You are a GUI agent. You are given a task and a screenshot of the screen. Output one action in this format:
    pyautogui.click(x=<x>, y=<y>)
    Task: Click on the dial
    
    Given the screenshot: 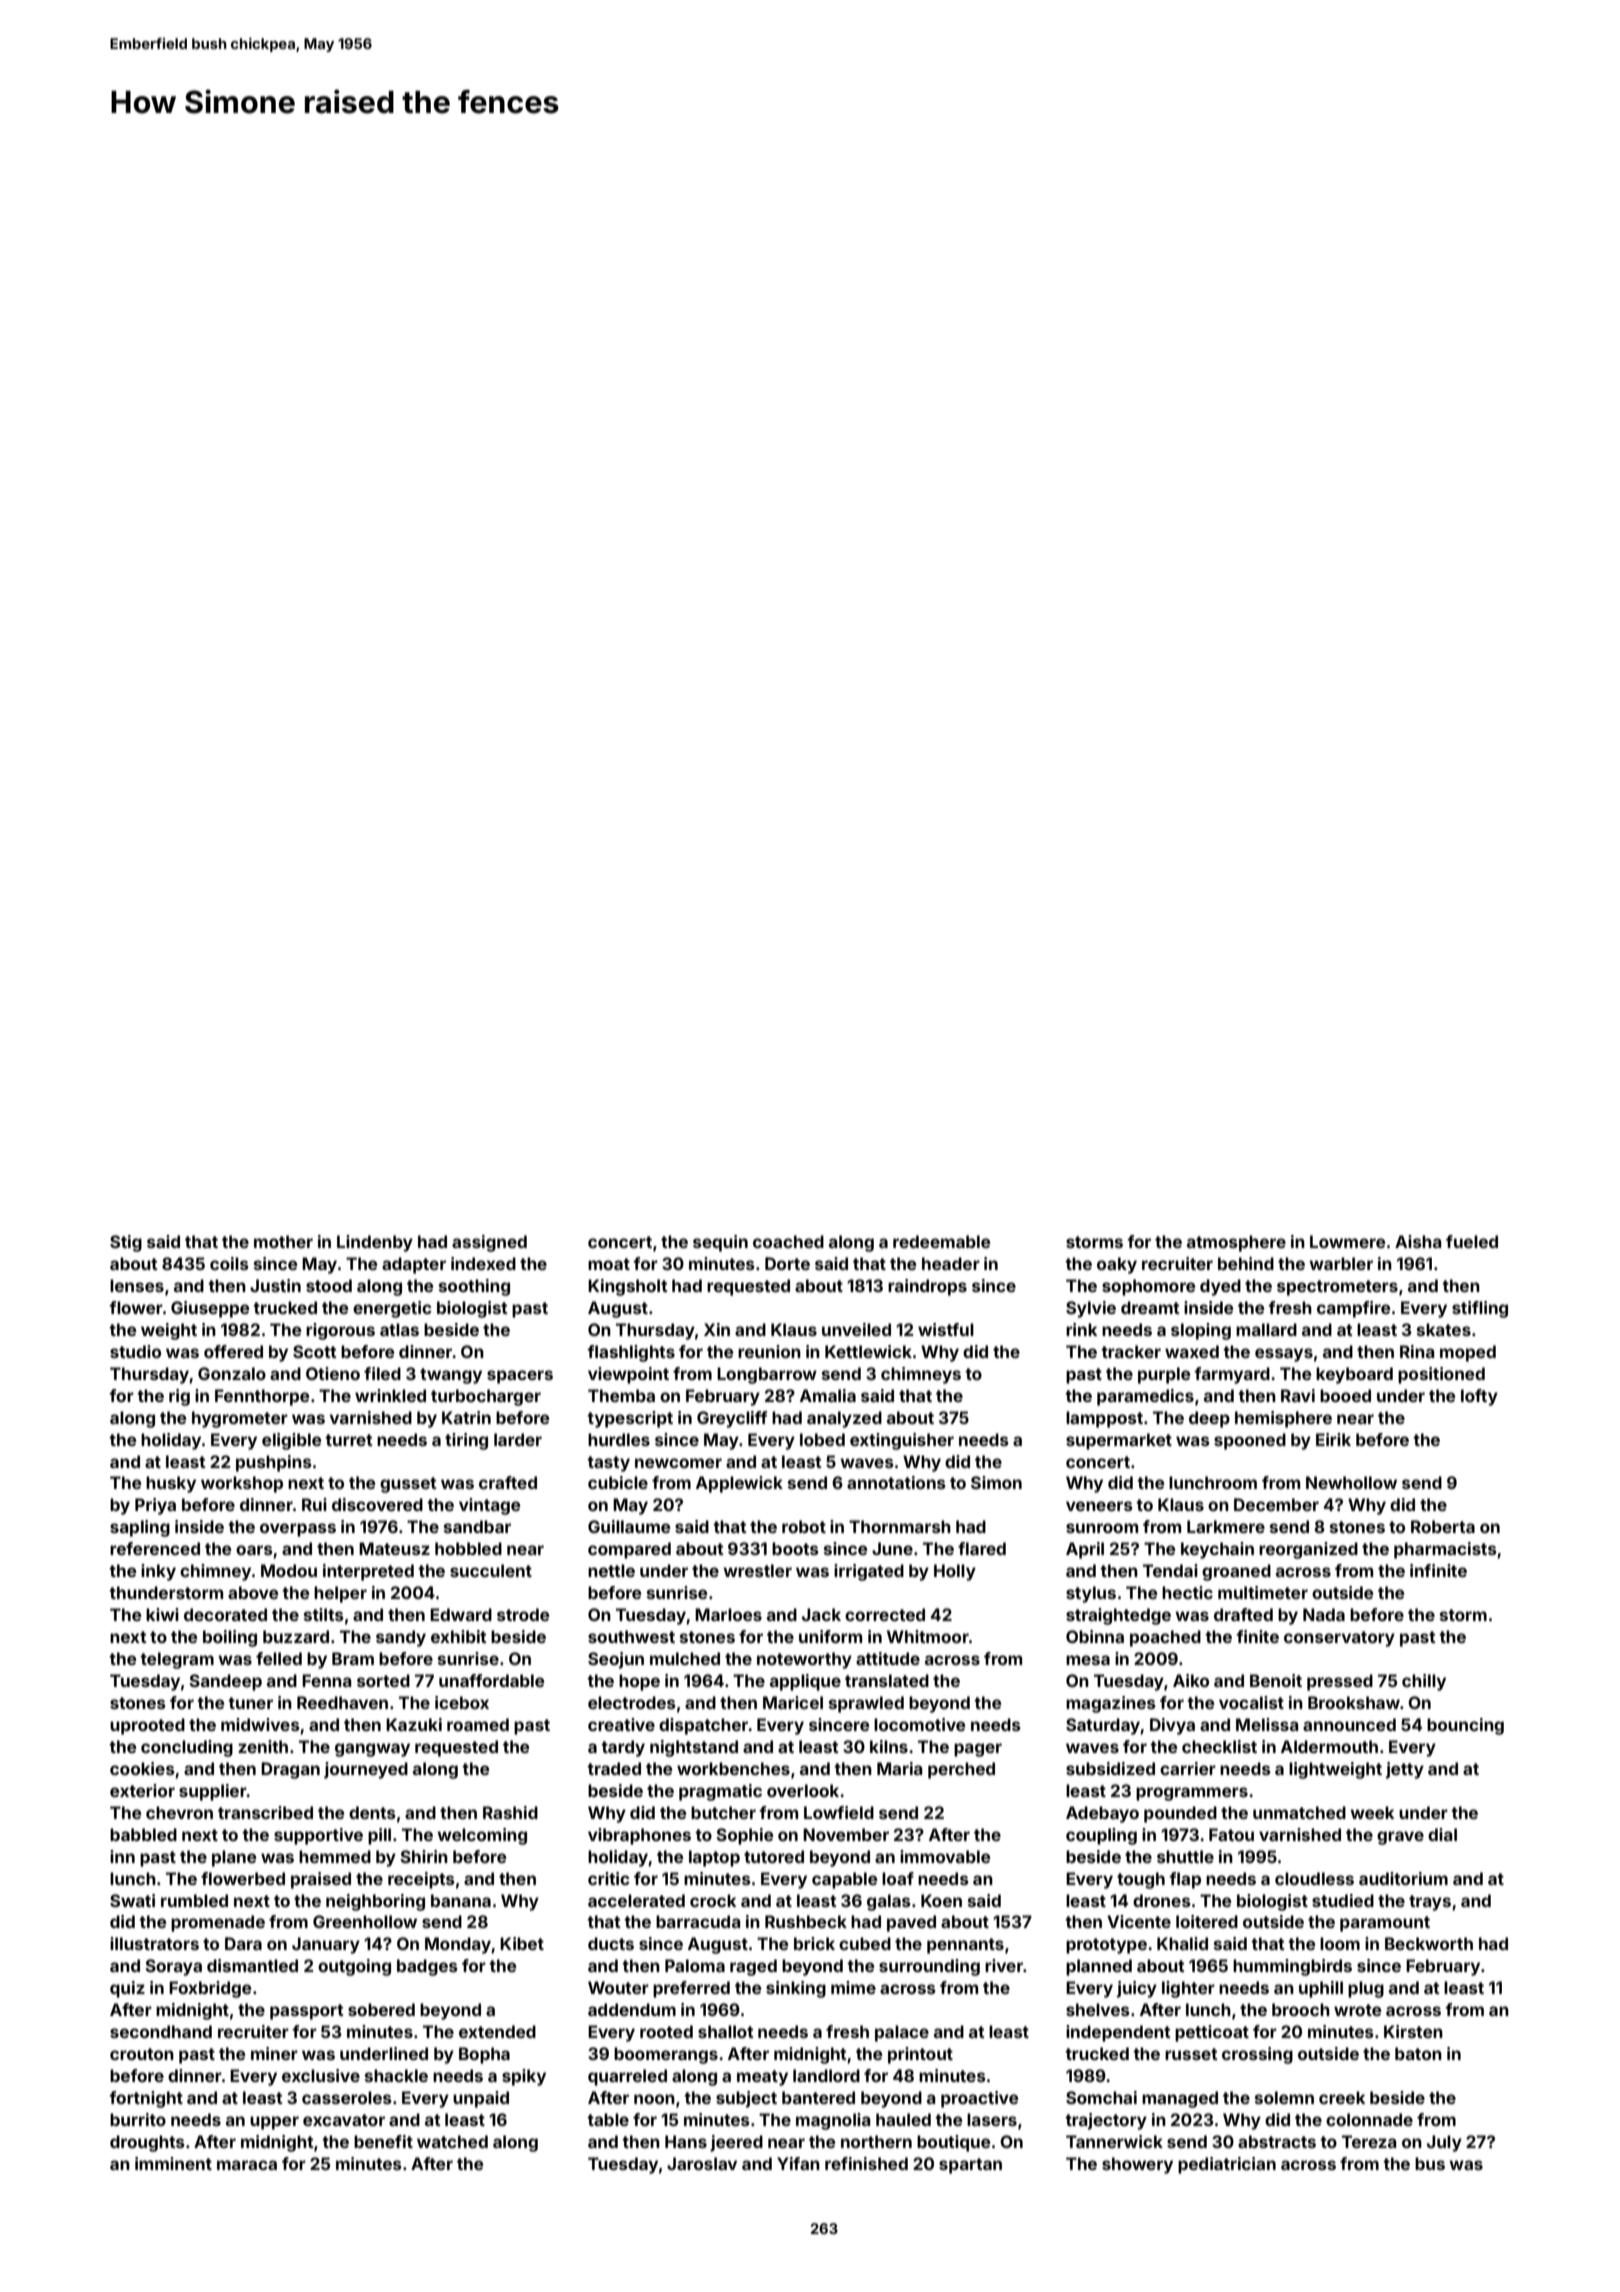 What is the action you would take?
    pyautogui.click(x=1442, y=1834)
